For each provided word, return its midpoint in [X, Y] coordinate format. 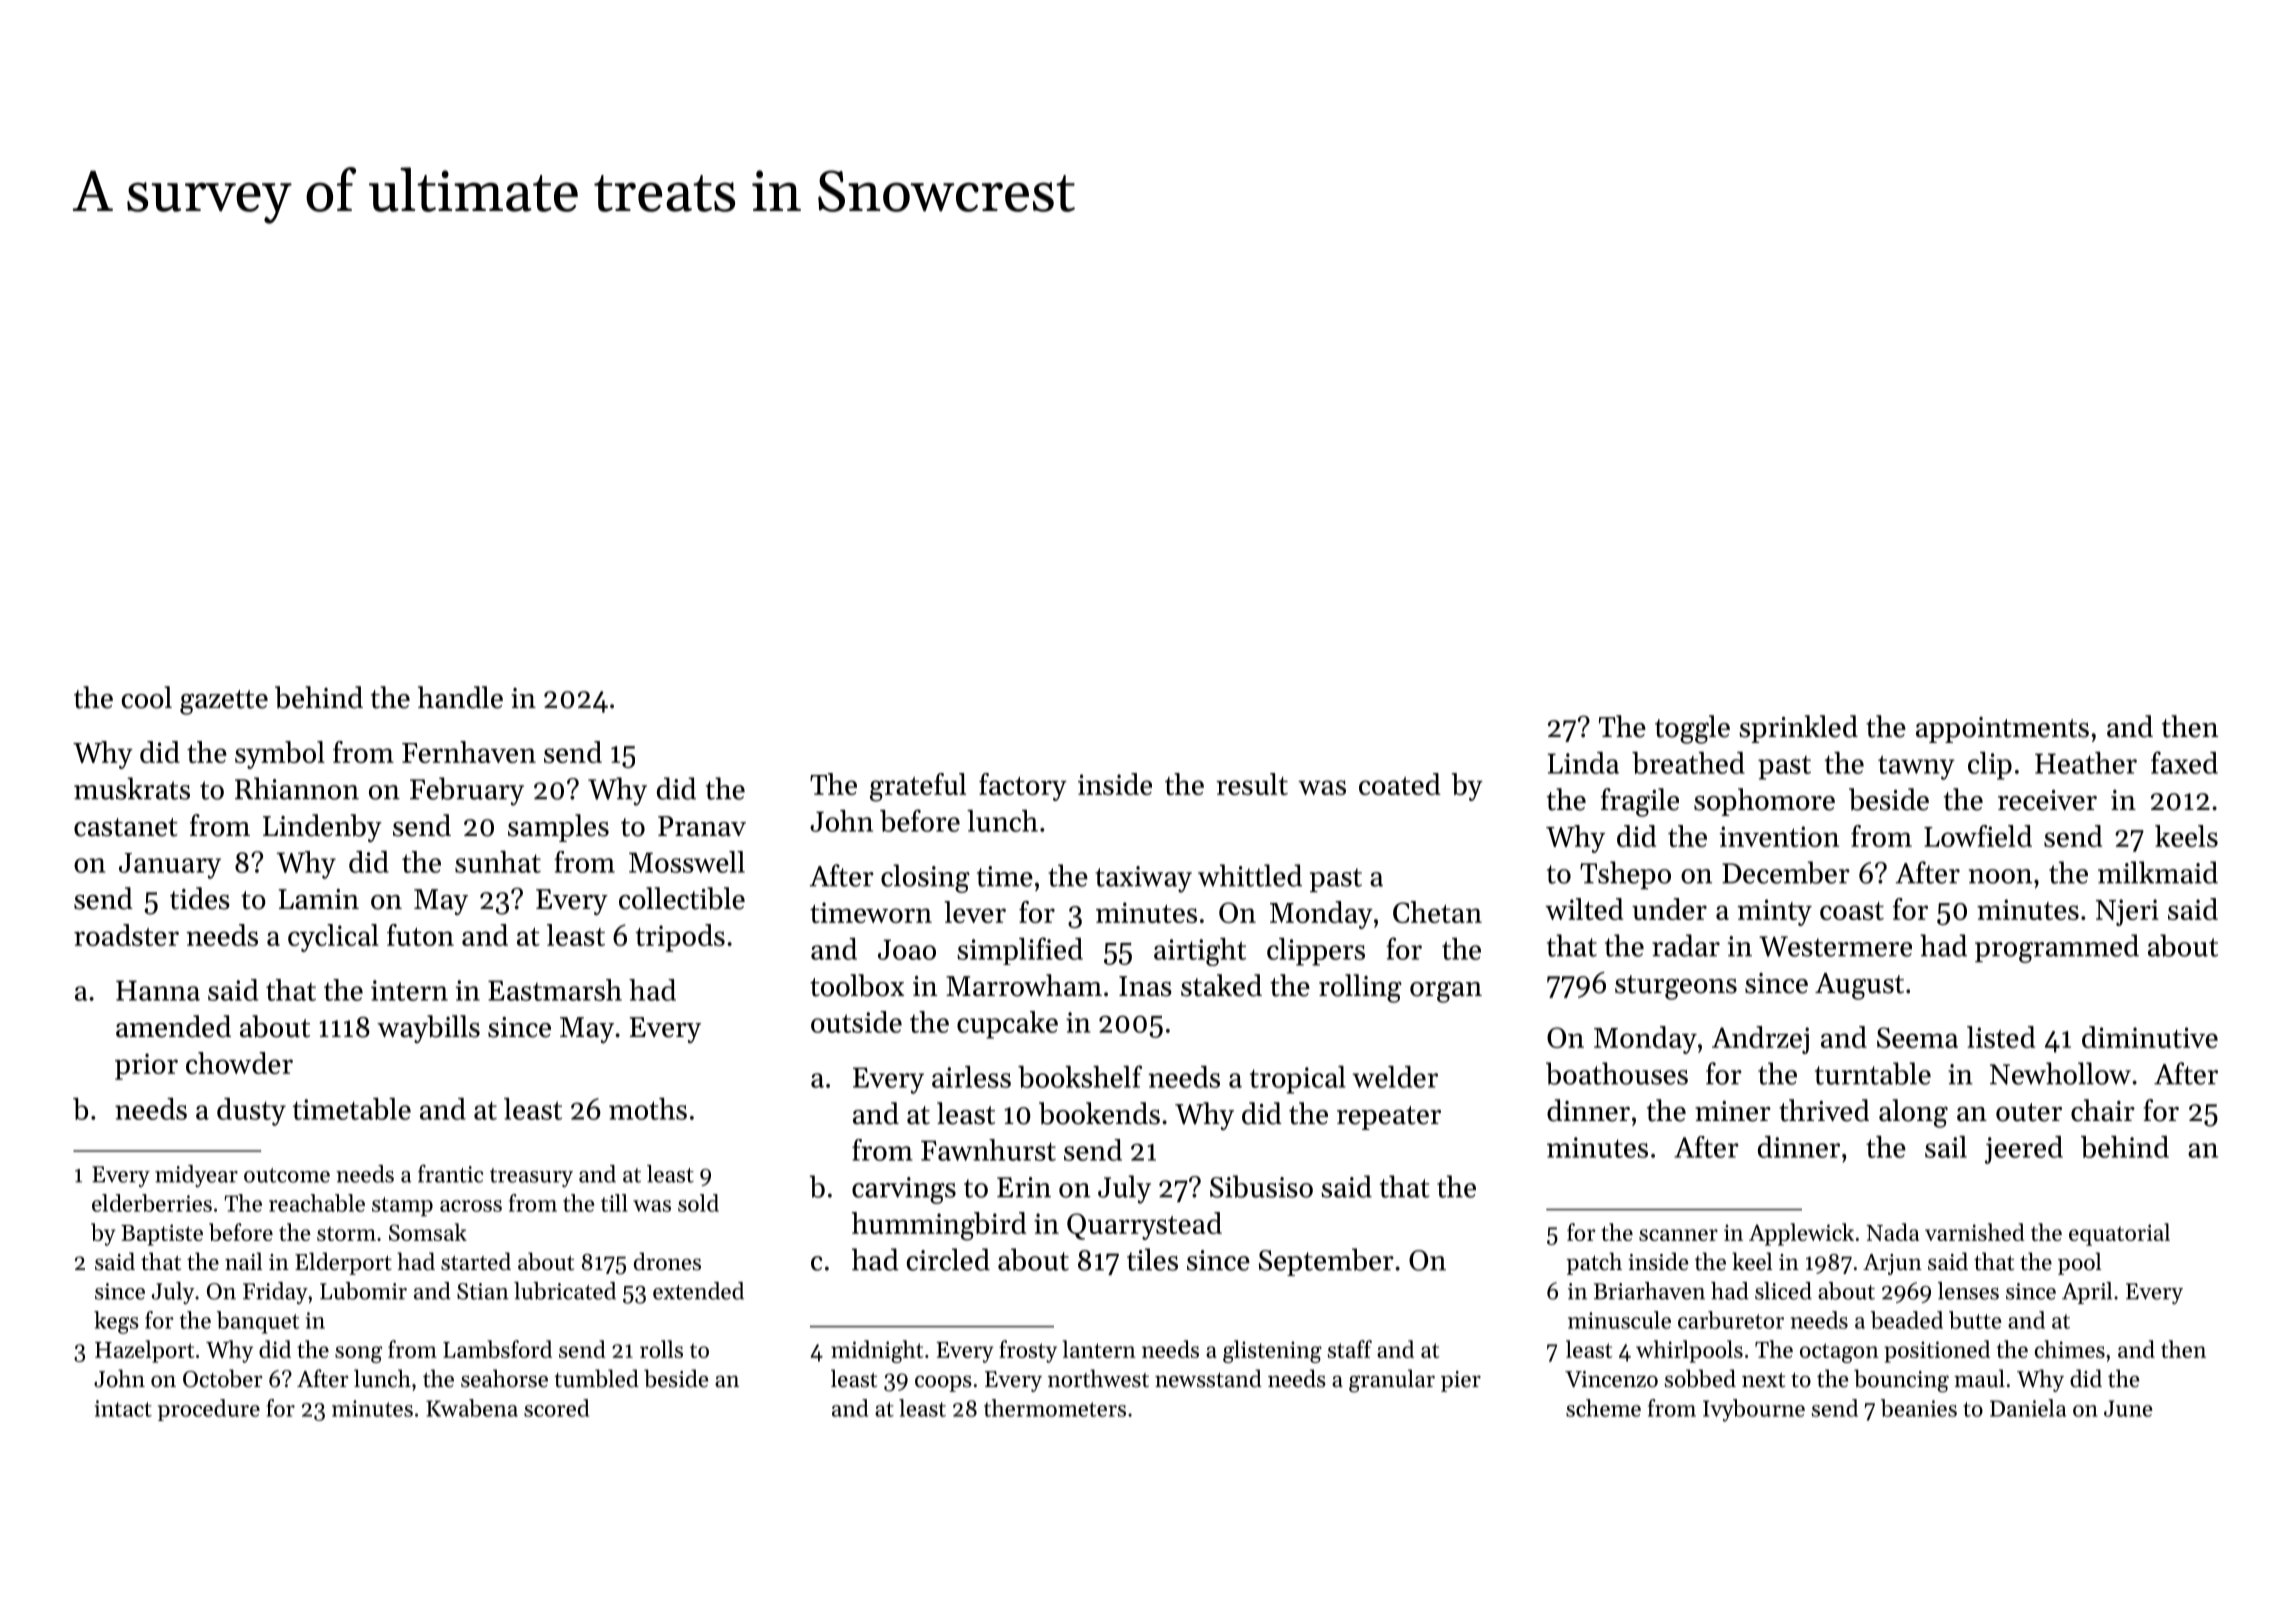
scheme [1603, 1408]
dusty [251, 1112]
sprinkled [1798, 729]
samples [558, 828]
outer [2029, 1112]
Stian [483, 1291]
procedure [209, 1410]
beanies [1919, 1408]
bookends [1099, 1113]
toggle [1692, 729]
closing [925, 878]
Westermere [1835, 946]
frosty [1028, 1351]
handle [460, 697]
